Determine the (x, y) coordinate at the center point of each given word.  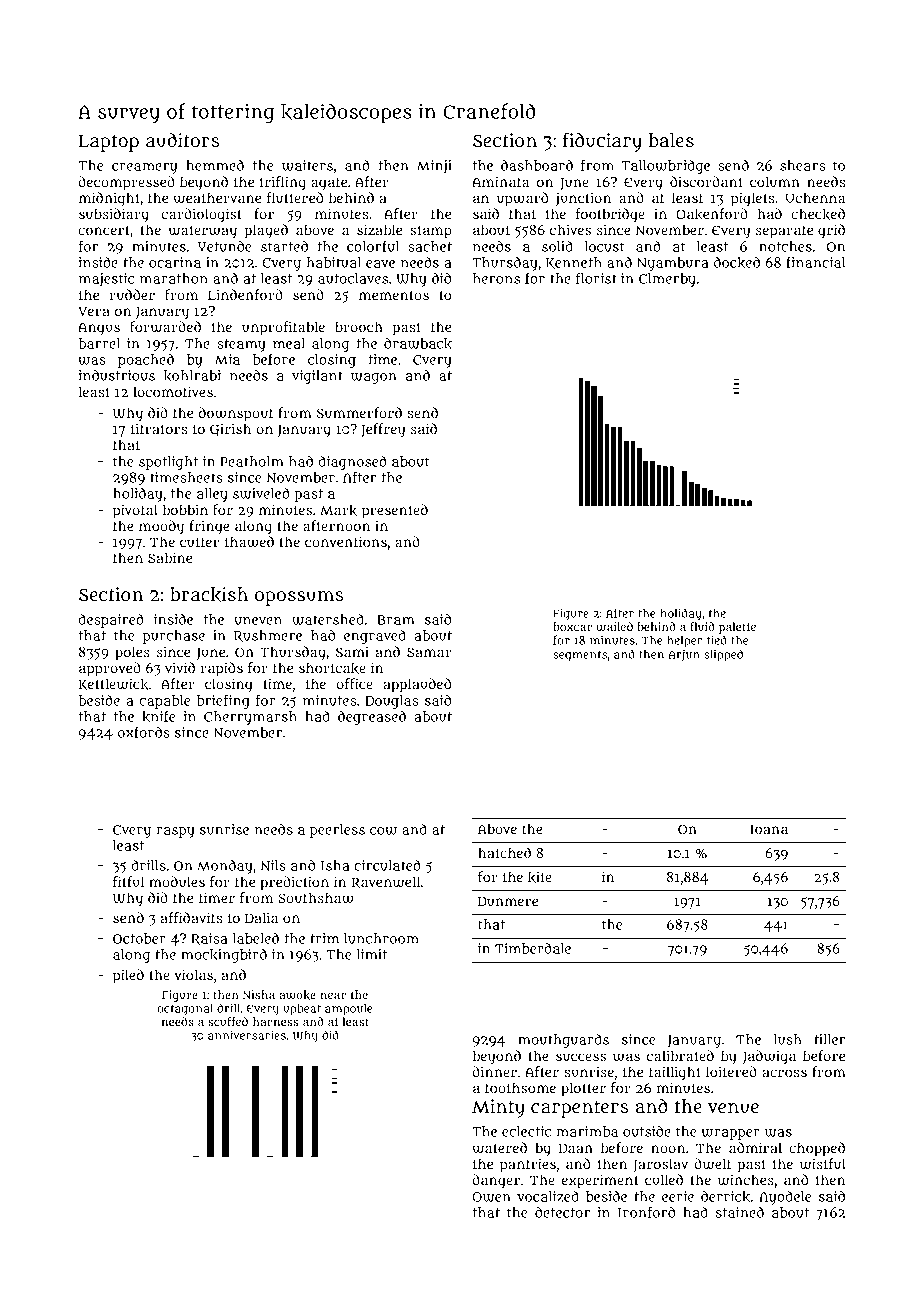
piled (128, 976)
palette (737, 628)
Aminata (500, 181)
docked (737, 263)
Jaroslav (660, 1165)
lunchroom (381, 938)
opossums (299, 598)
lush (788, 1039)
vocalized (548, 1196)
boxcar (572, 626)
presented (395, 511)
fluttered (295, 197)
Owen (491, 1197)
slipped (723, 655)
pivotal (135, 511)
